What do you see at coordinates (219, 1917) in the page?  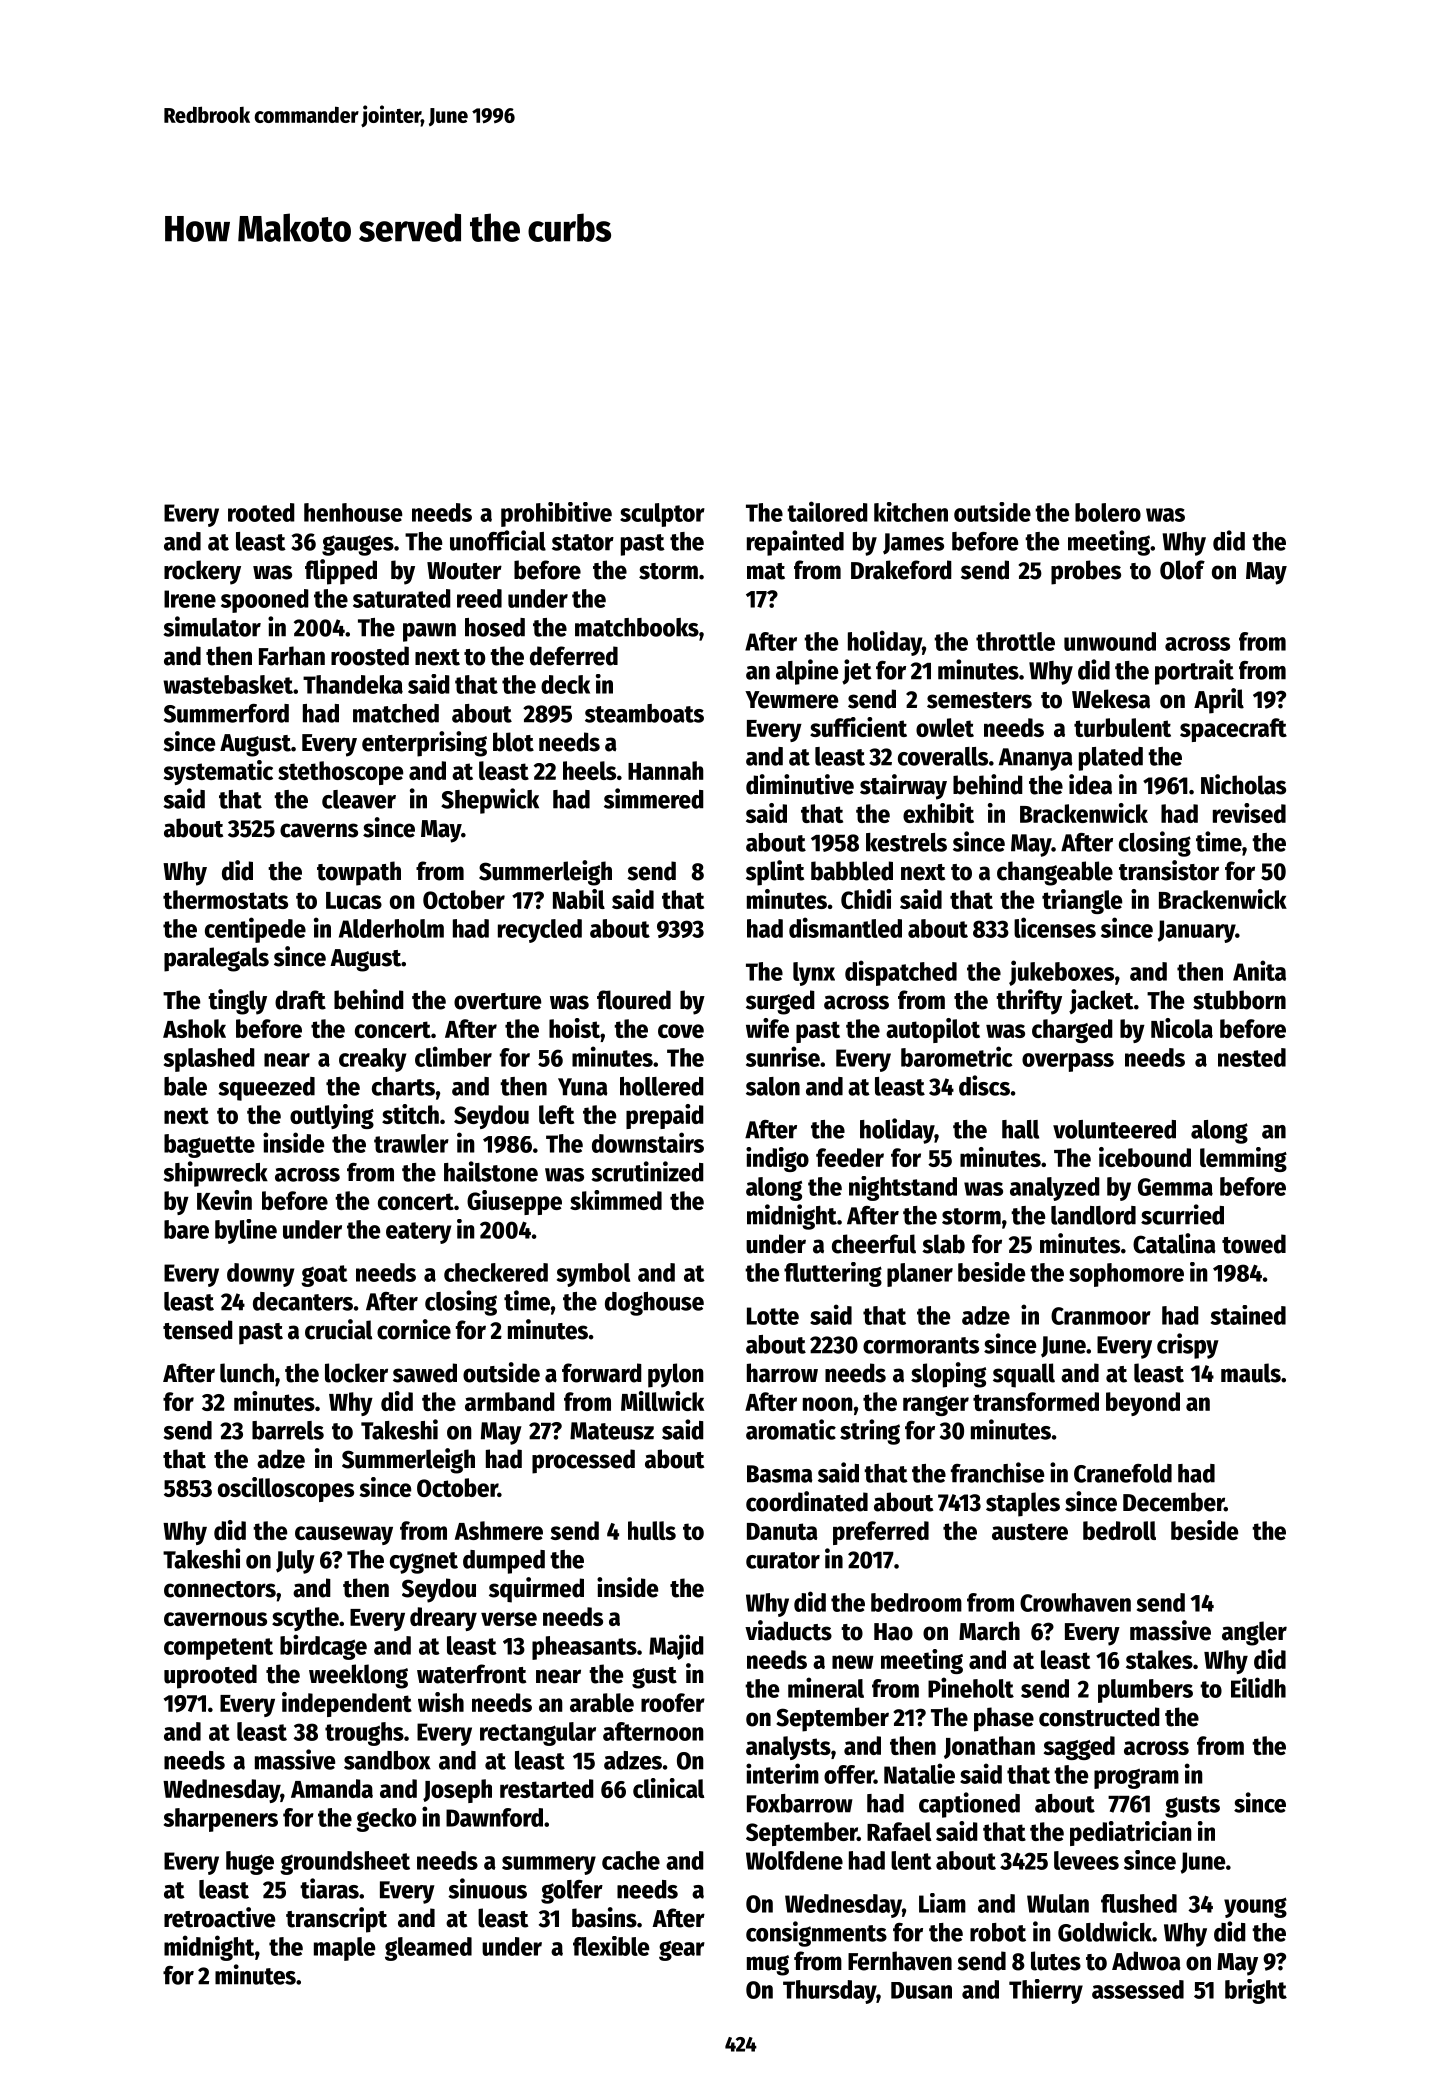 I see `retroactive` at bounding box center [219, 1917].
